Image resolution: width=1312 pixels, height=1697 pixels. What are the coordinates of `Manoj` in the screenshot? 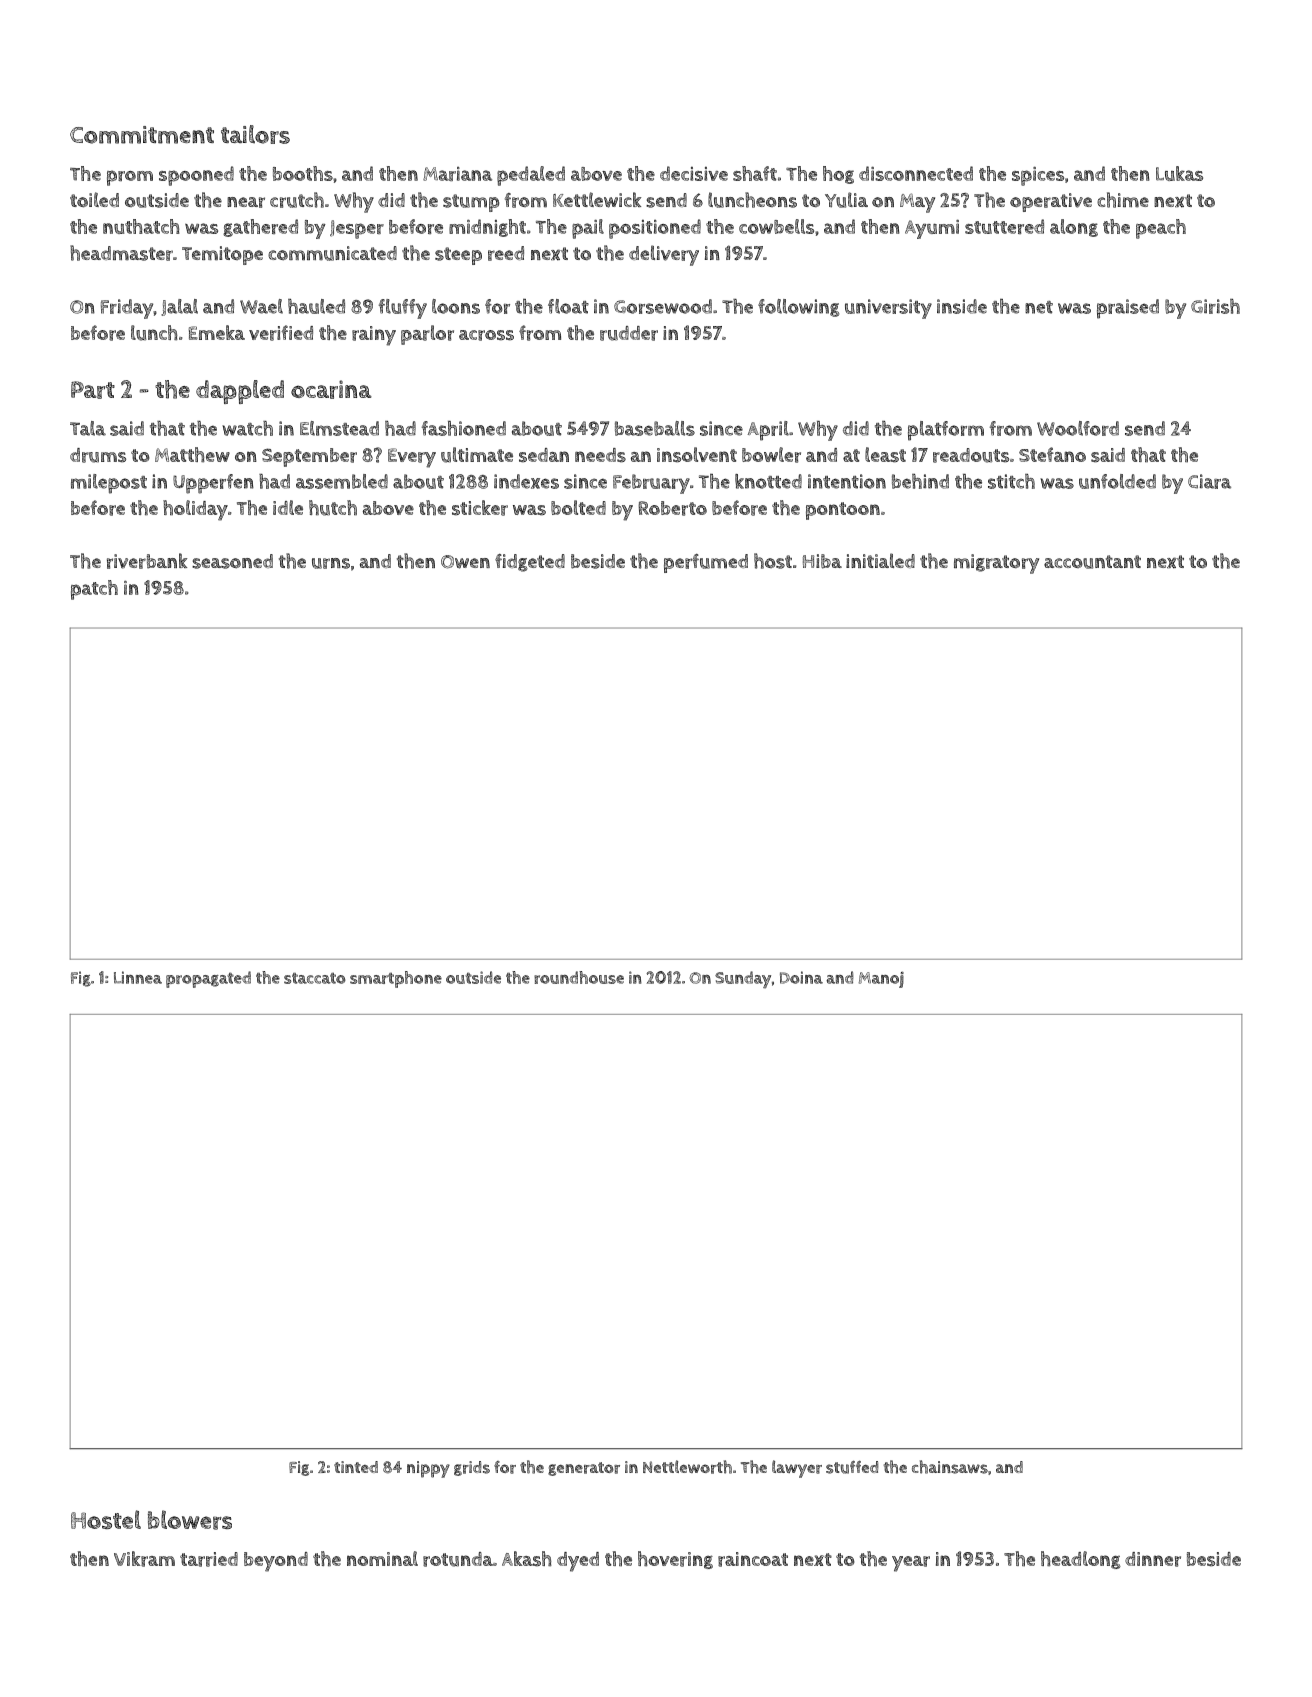 It's located at (881, 979).
